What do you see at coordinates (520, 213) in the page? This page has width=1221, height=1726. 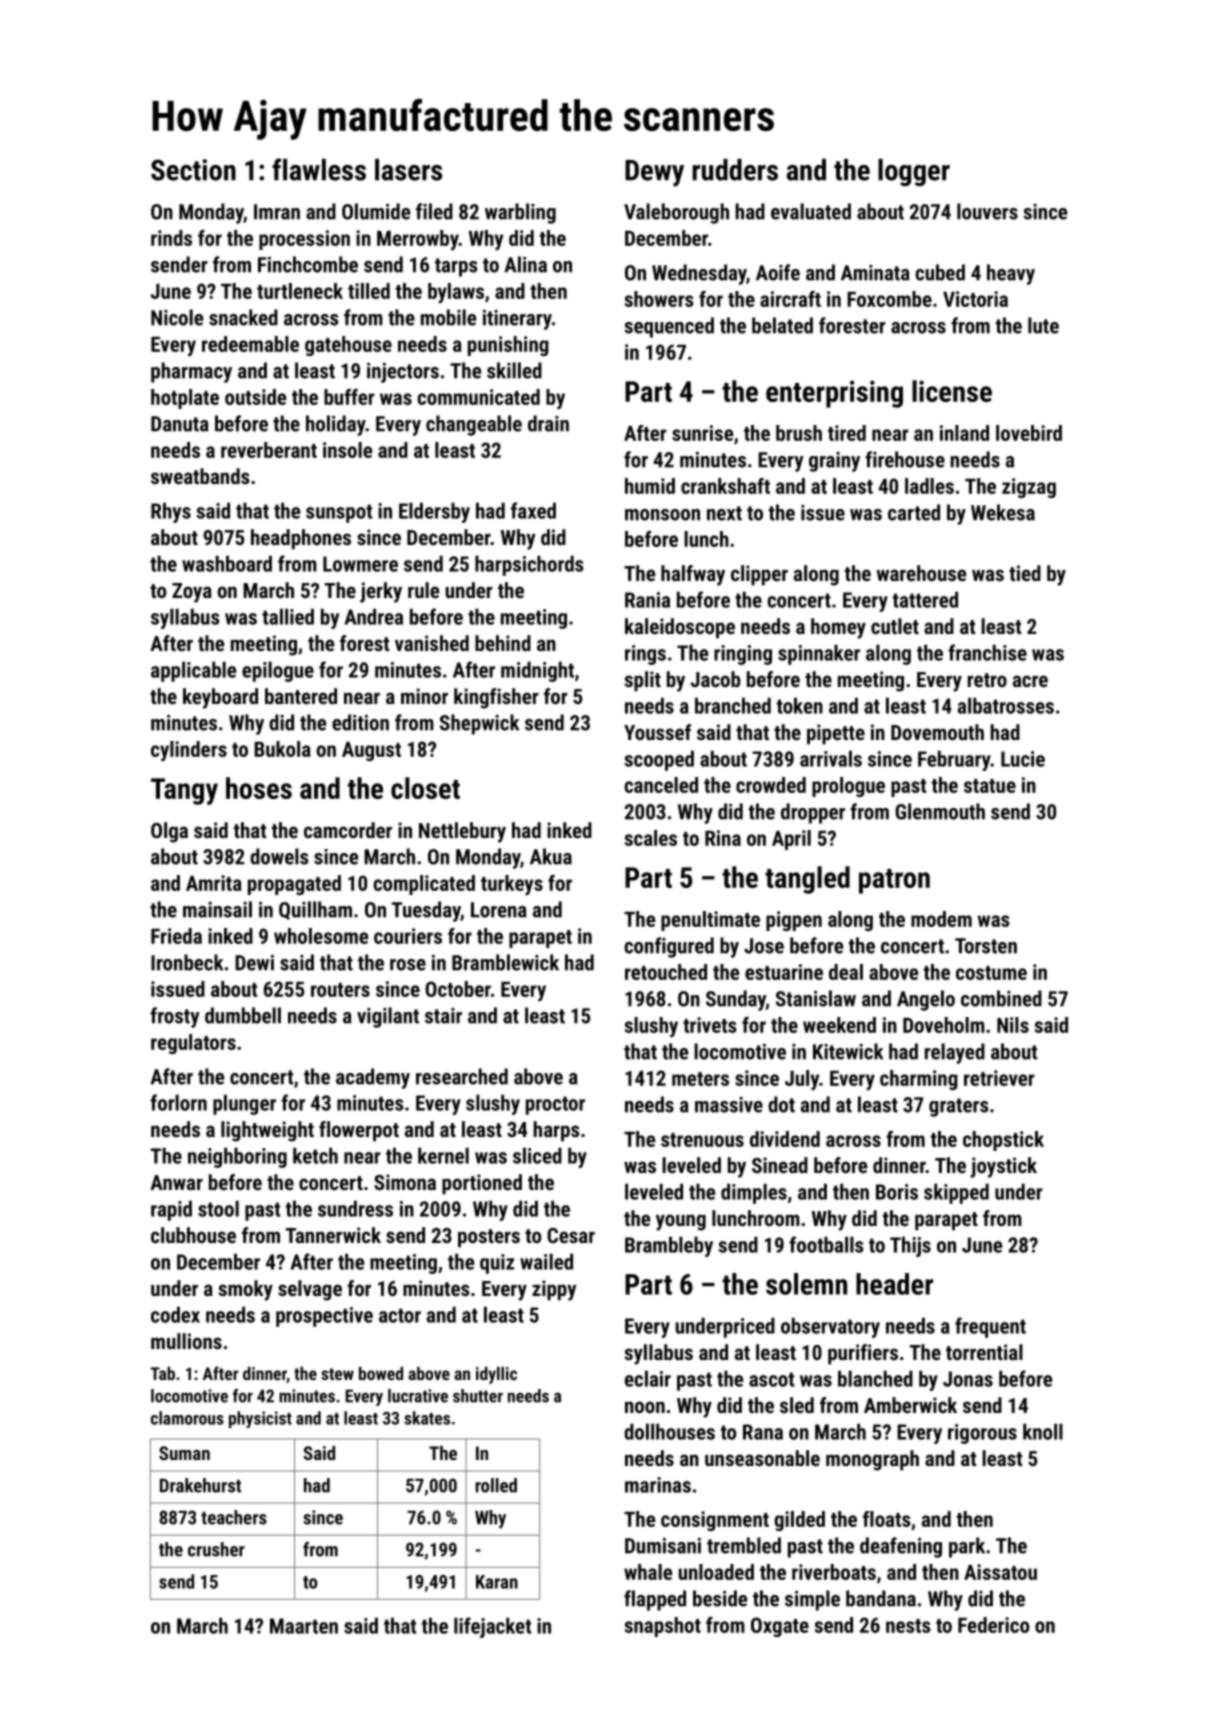 I see `warbling` at bounding box center [520, 213].
